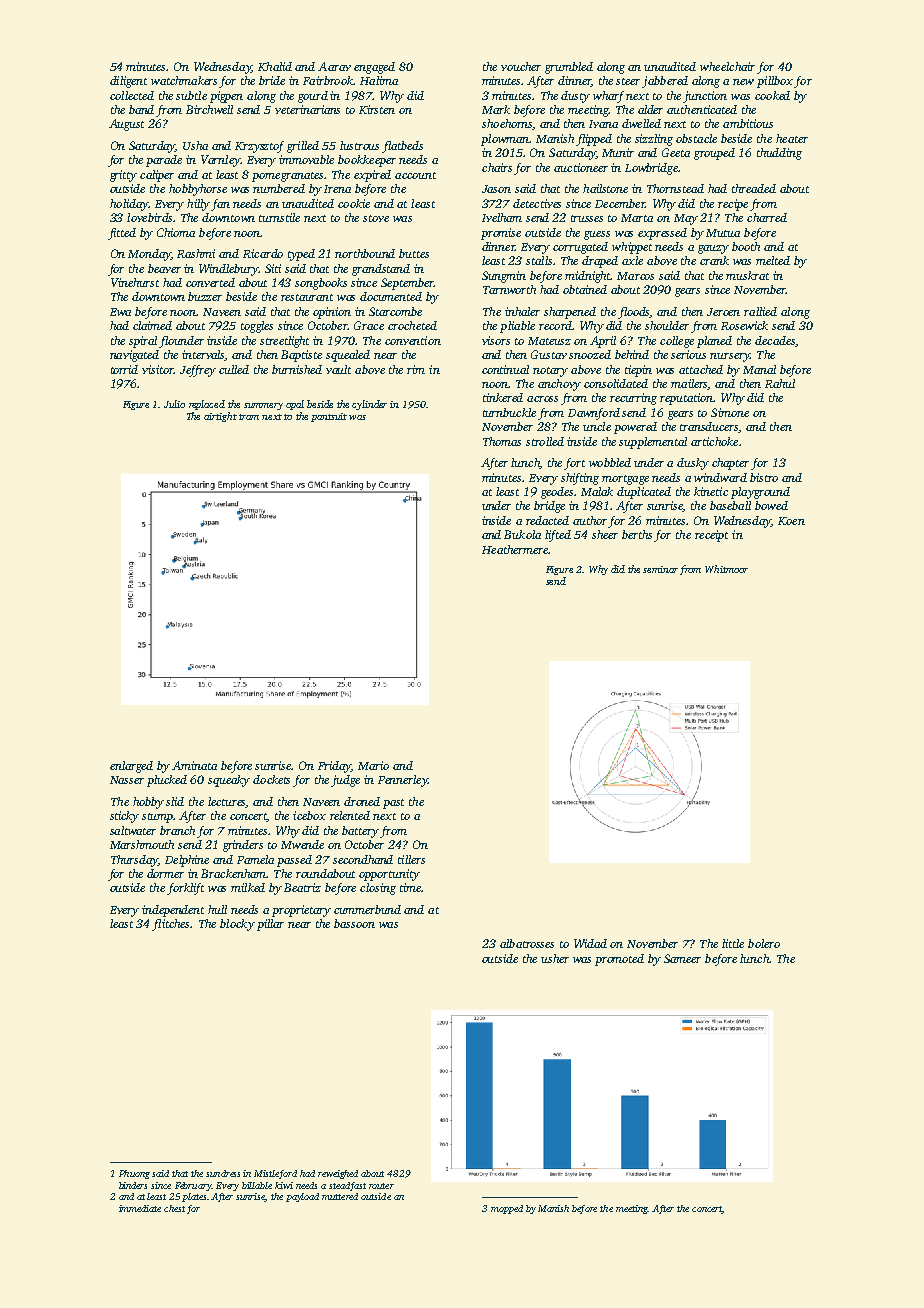 The width and height of the page is (924, 1308). I want to click on mopped, so click(507, 1209).
